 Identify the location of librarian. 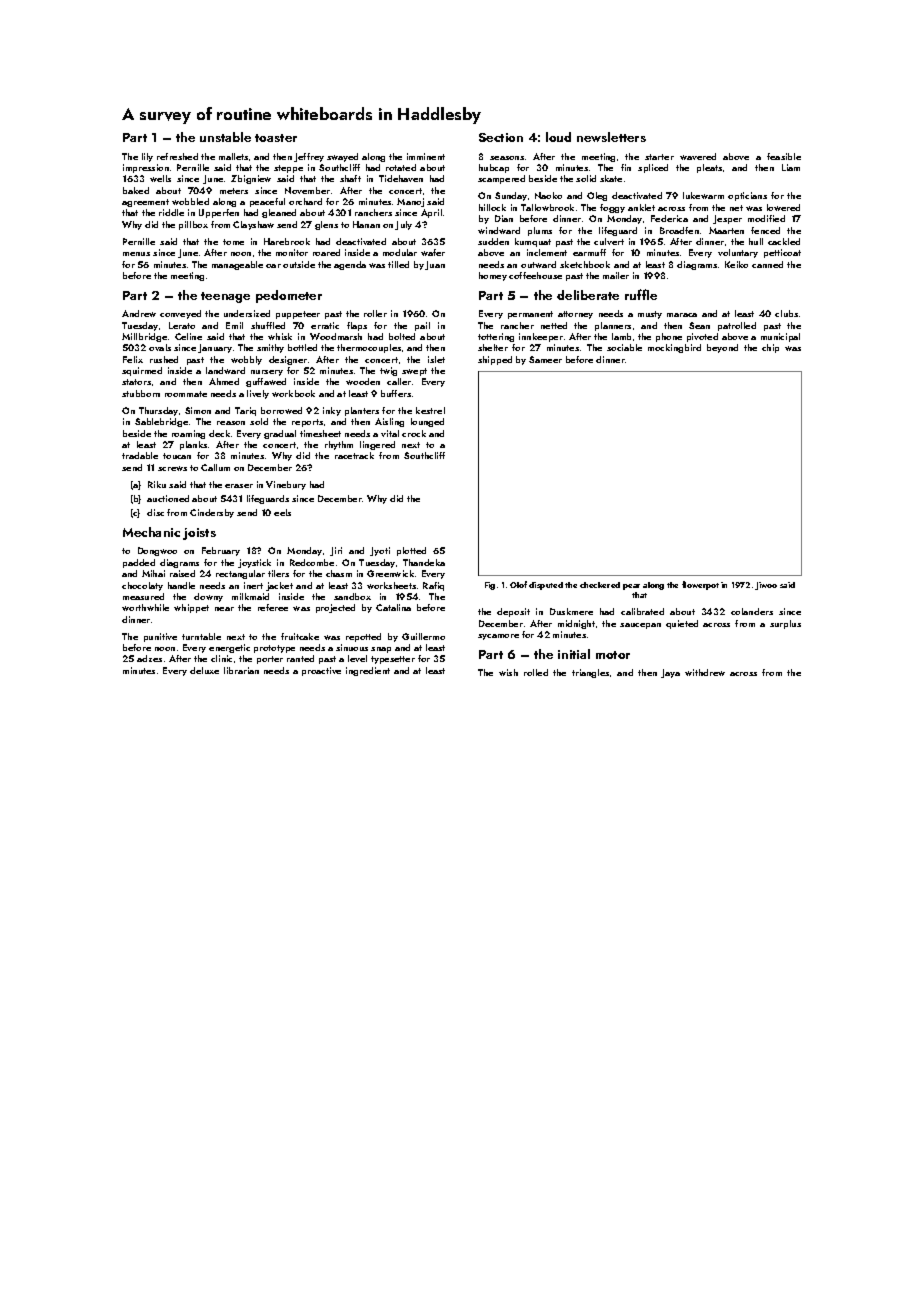
(241, 670).
